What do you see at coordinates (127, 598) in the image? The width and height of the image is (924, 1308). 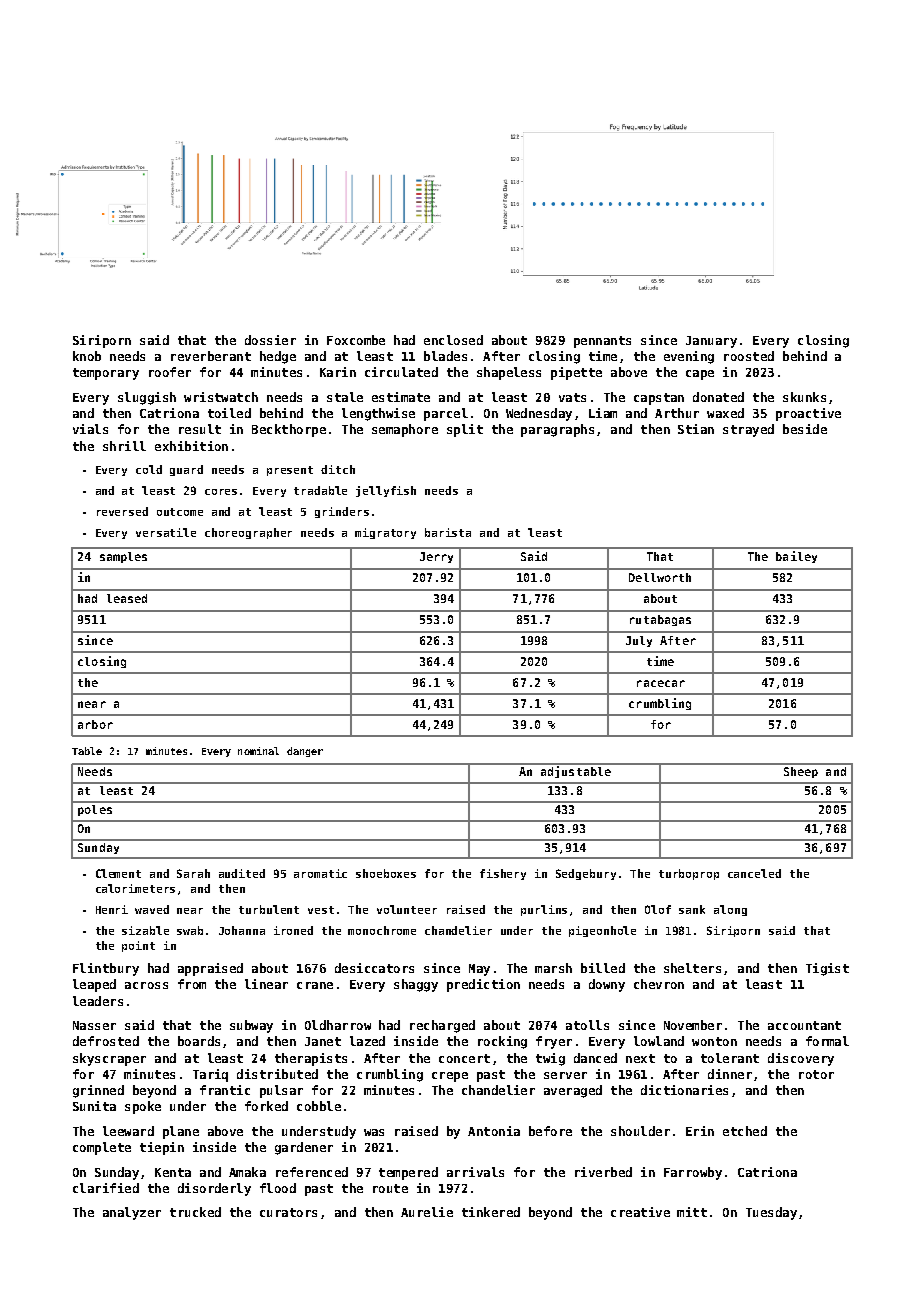 I see `leased` at bounding box center [127, 598].
